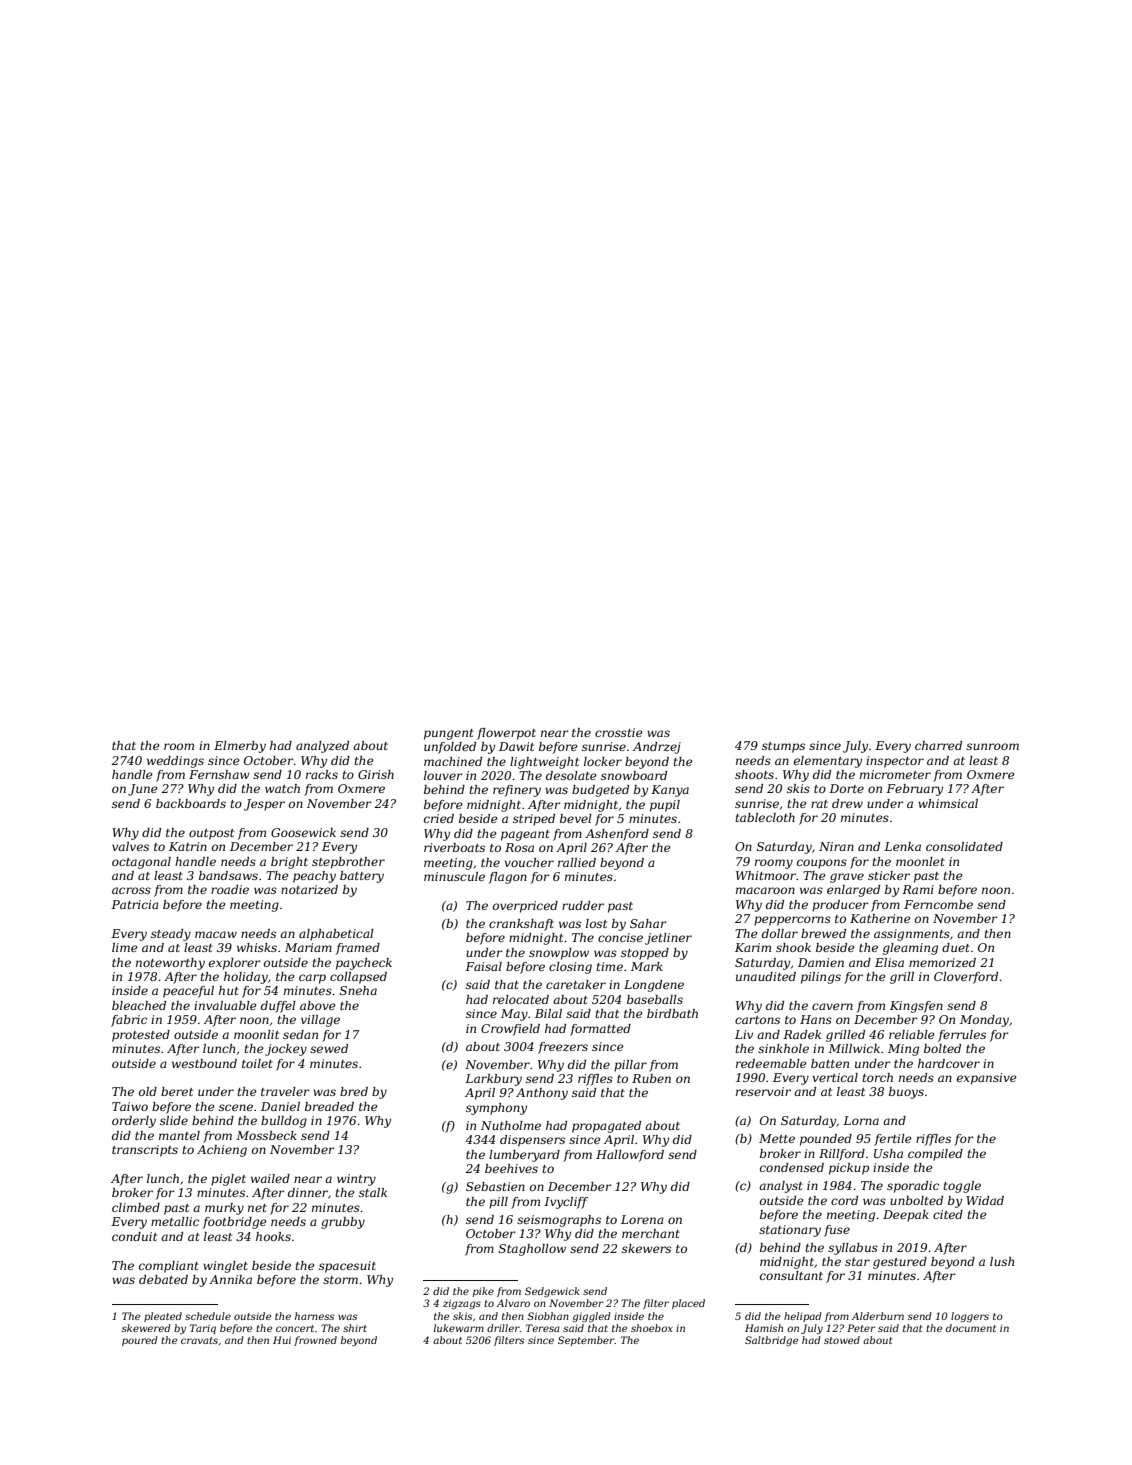 The width and height of the screenshot is (1132, 1465). I want to click on charred, so click(938, 745).
